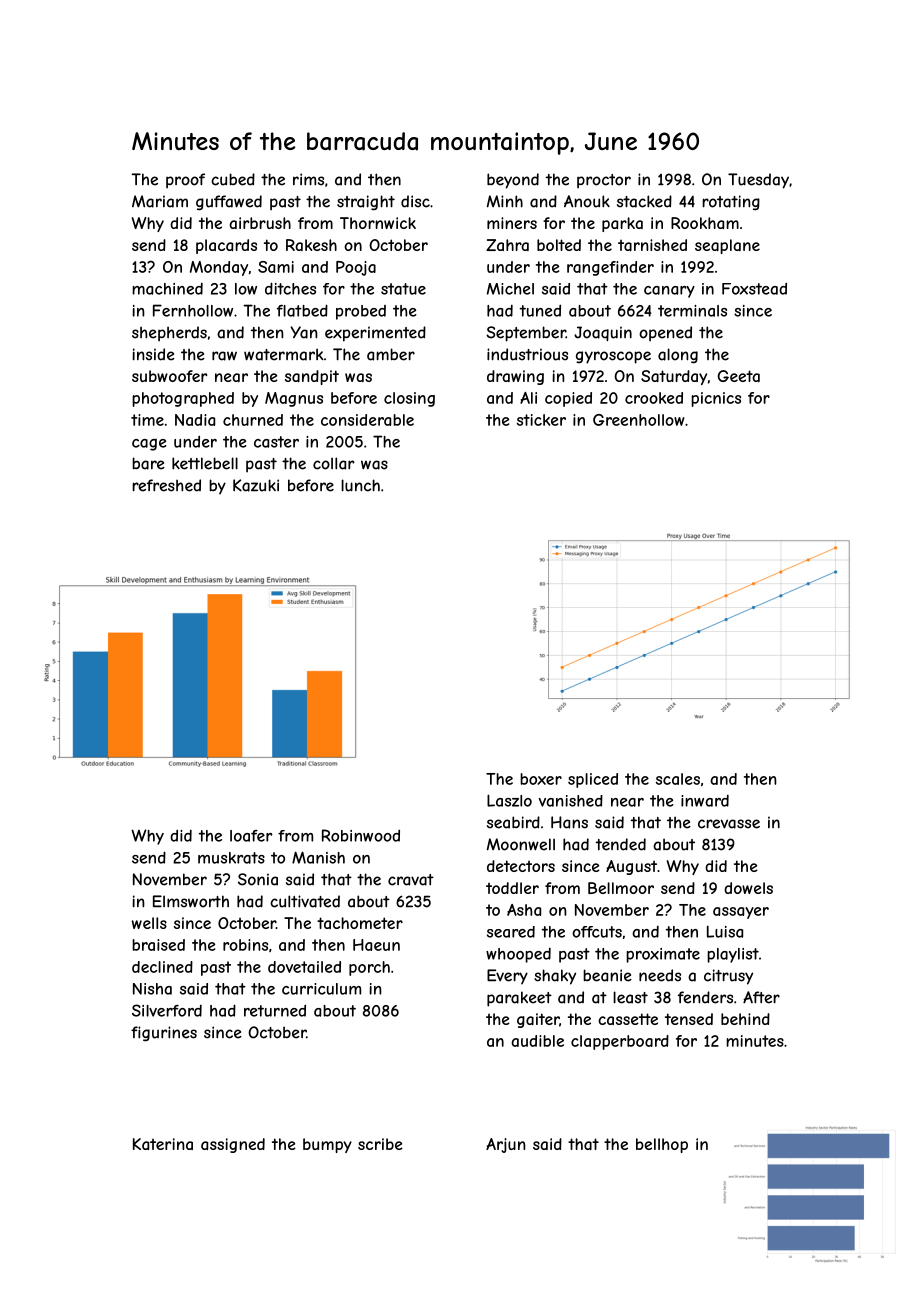 This screenshot has width=924, height=1311. What do you see at coordinates (158, 945) in the screenshot?
I see `braised` at bounding box center [158, 945].
